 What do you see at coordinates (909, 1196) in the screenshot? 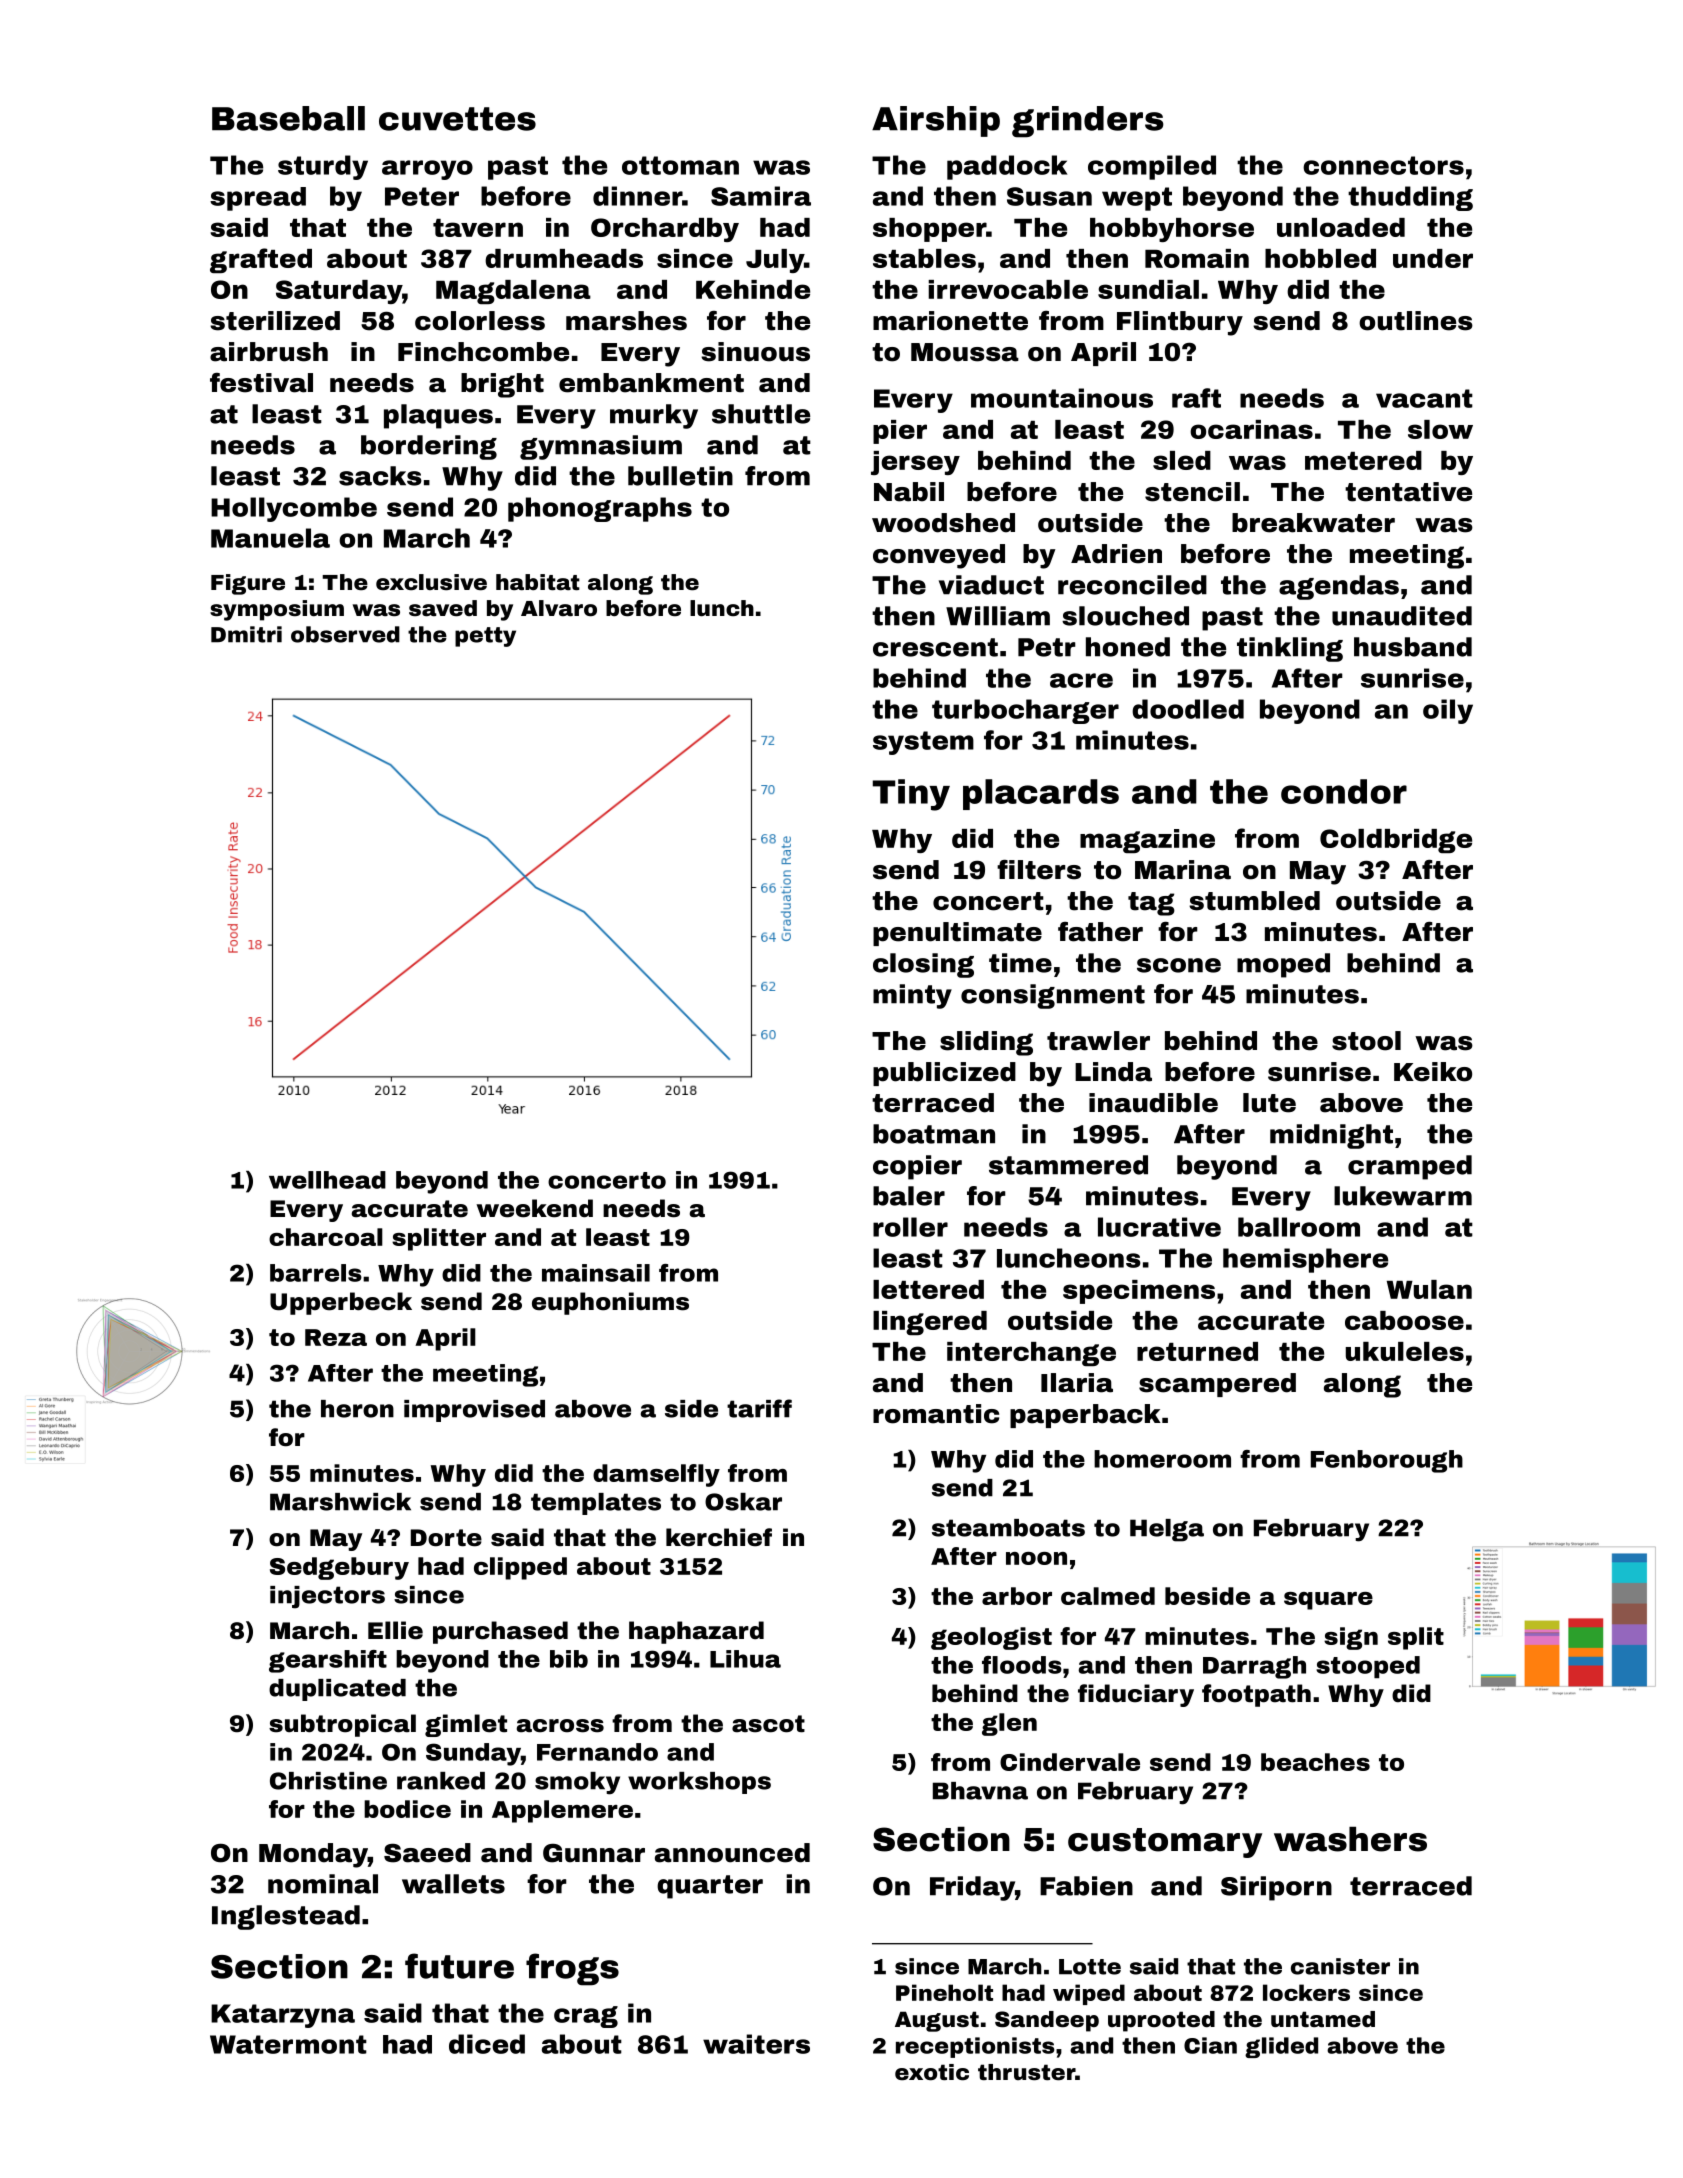
I see `baler` at bounding box center [909, 1196].
